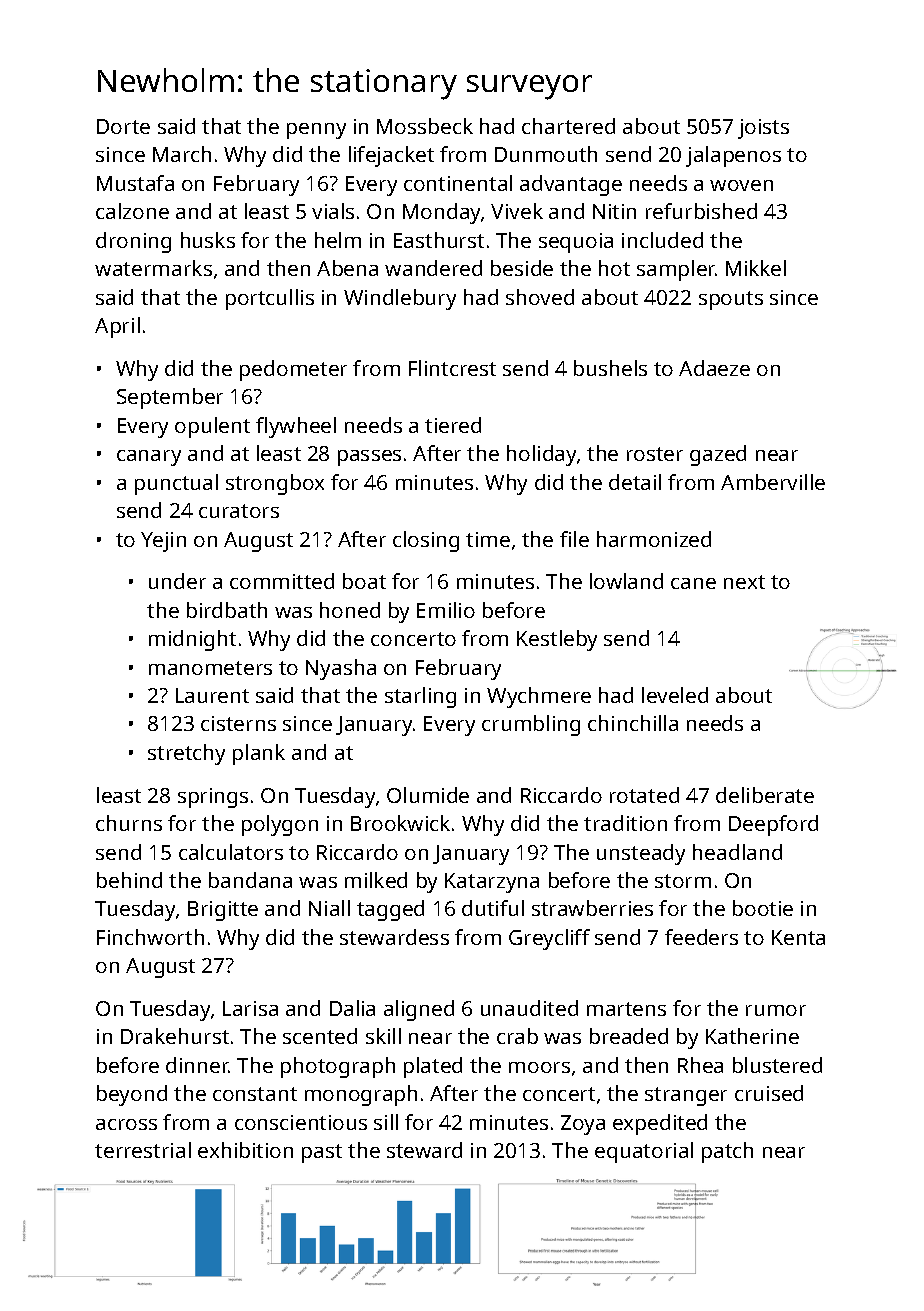  Describe the element at coordinates (428, 795) in the screenshot. I see `Olumide` at that location.
